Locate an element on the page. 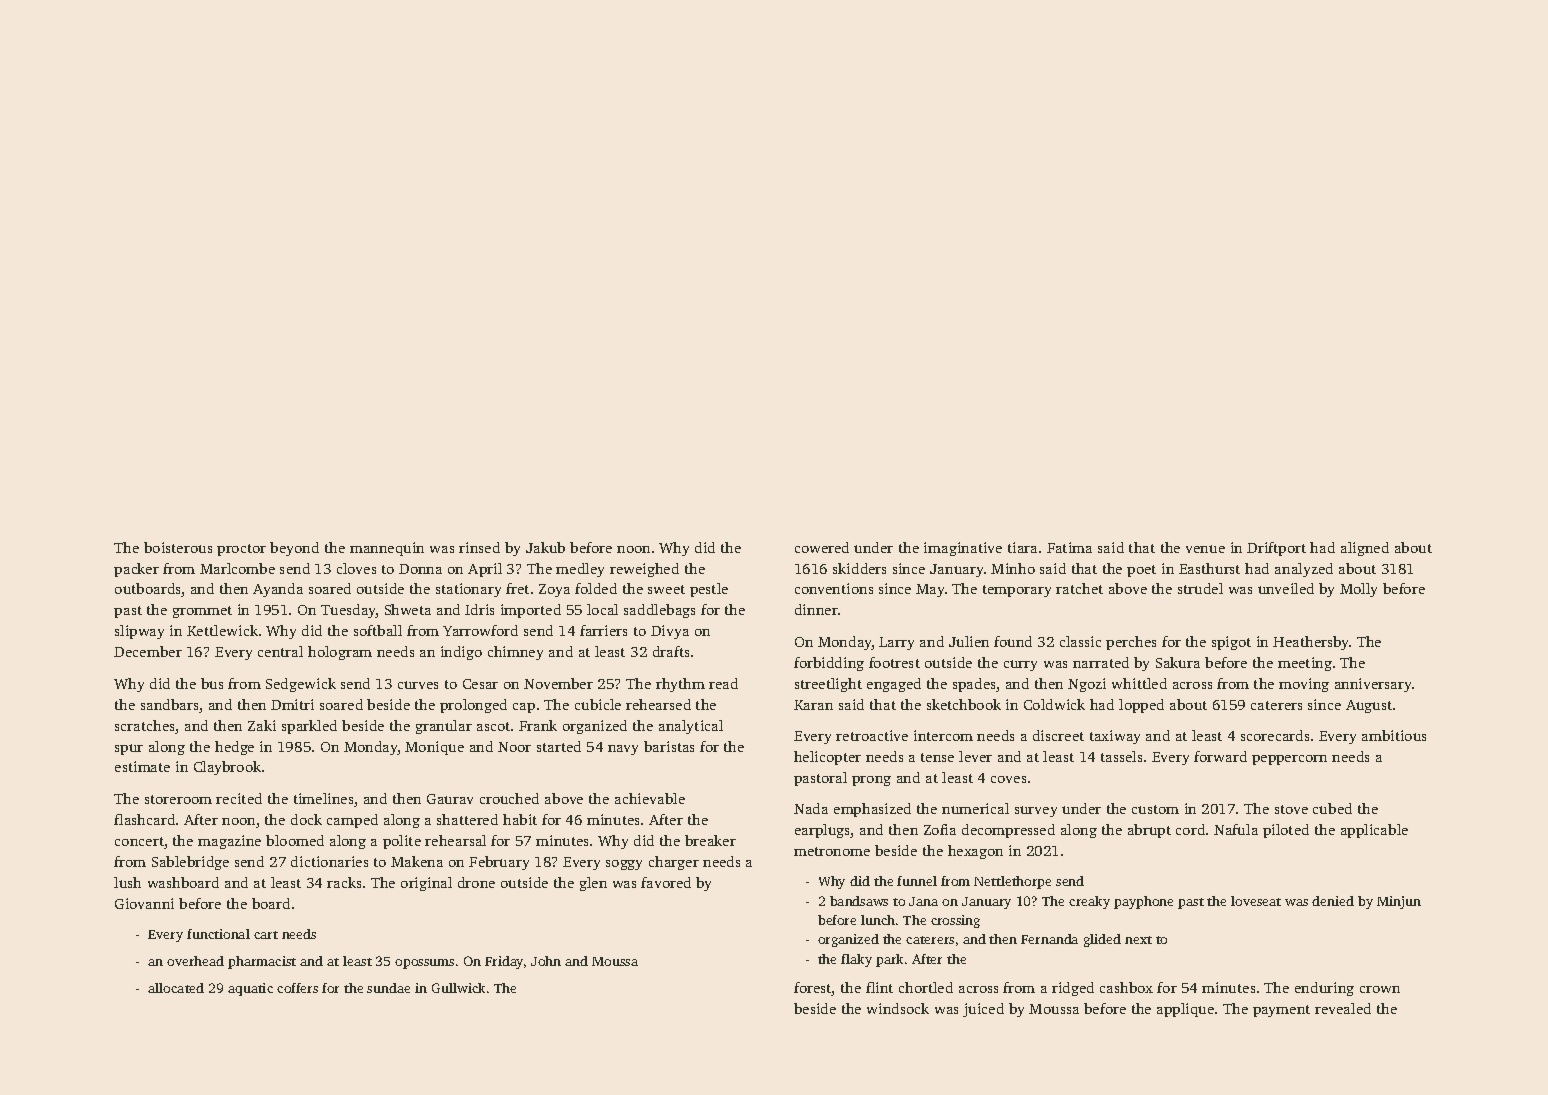  Marlcombe is located at coordinates (237, 568).
